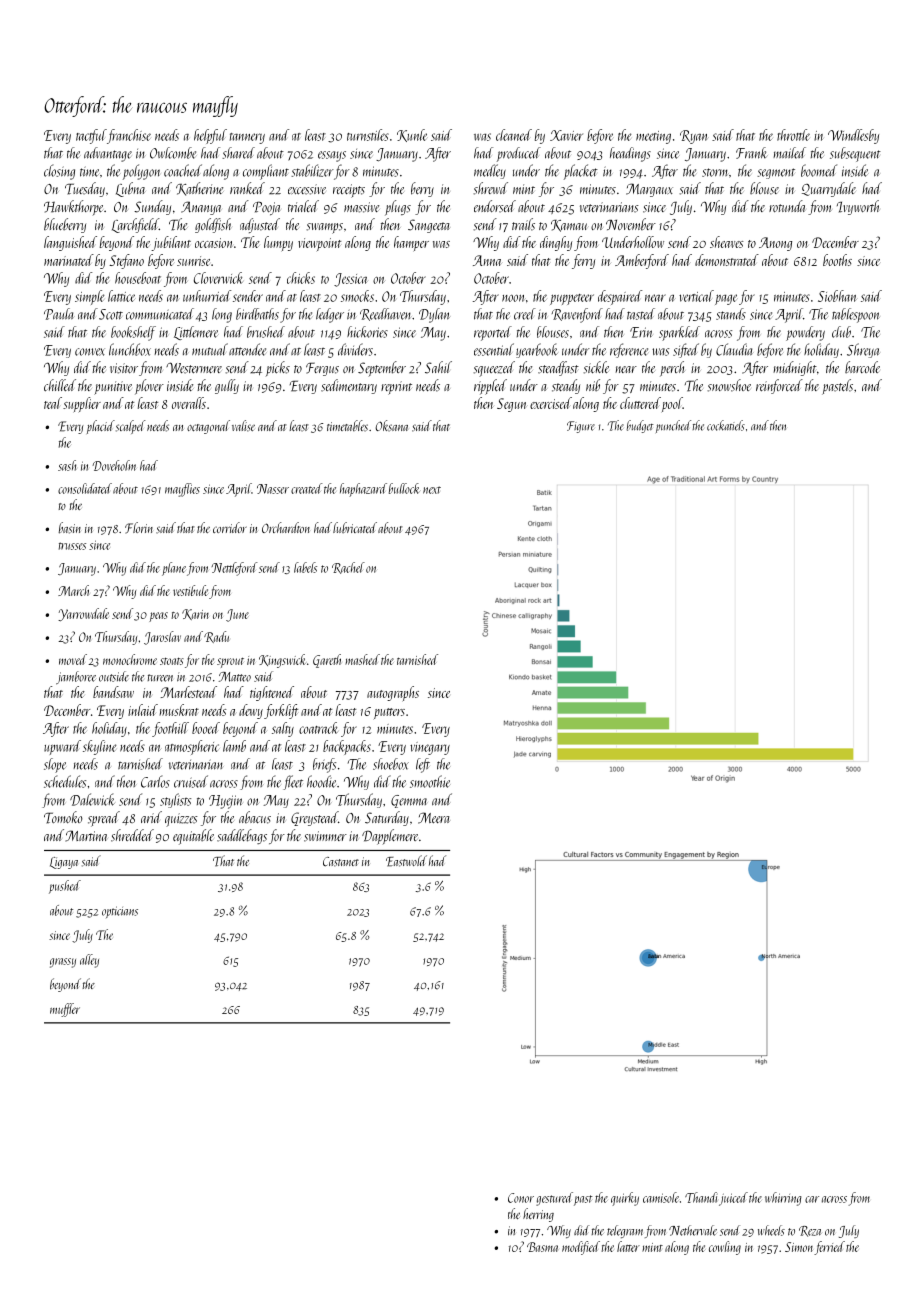  I want to click on bullock, so click(404, 488).
